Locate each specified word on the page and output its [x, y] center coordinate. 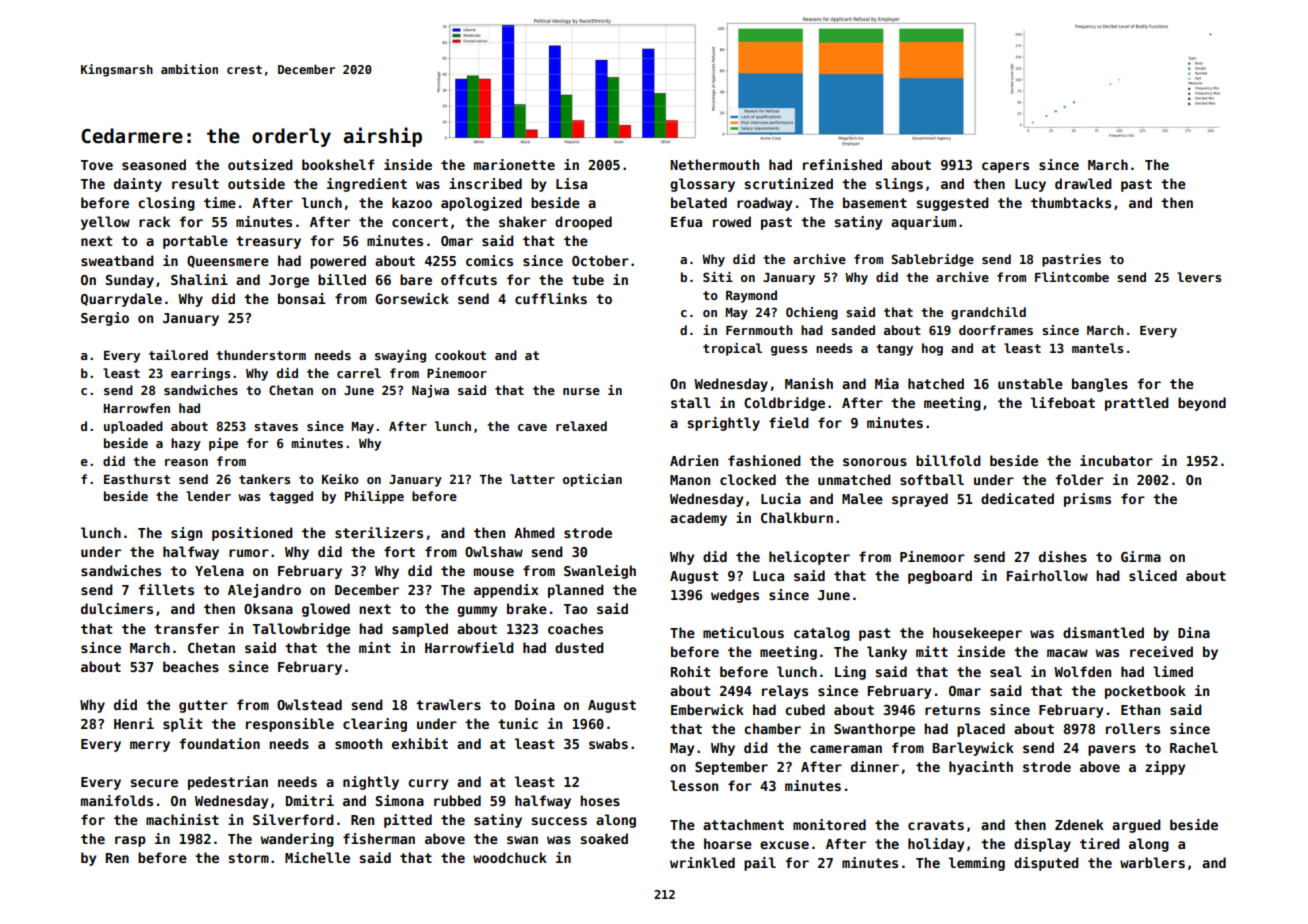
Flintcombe [1072, 277]
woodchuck [510, 857]
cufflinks [551, 298]
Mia [887, 383]
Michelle [317, 857]
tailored [178, 355]
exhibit [420, 743]
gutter [203, 706]
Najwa [430, 391]
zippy [1165, 768]
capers [1005, 167]
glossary [702, 185]
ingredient [367, 185]
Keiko [340, 479]
